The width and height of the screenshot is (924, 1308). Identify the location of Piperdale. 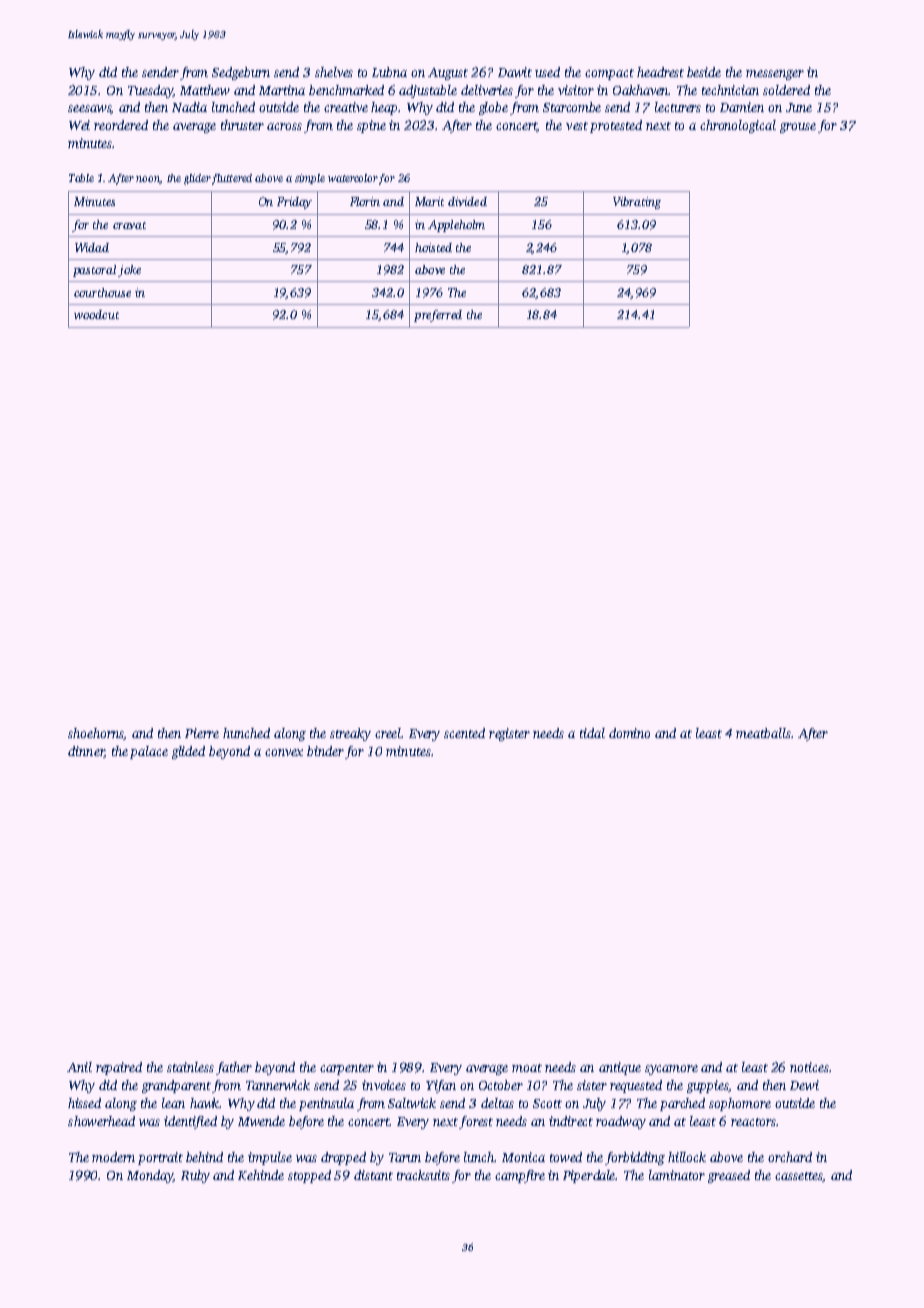
(589, 1176).
